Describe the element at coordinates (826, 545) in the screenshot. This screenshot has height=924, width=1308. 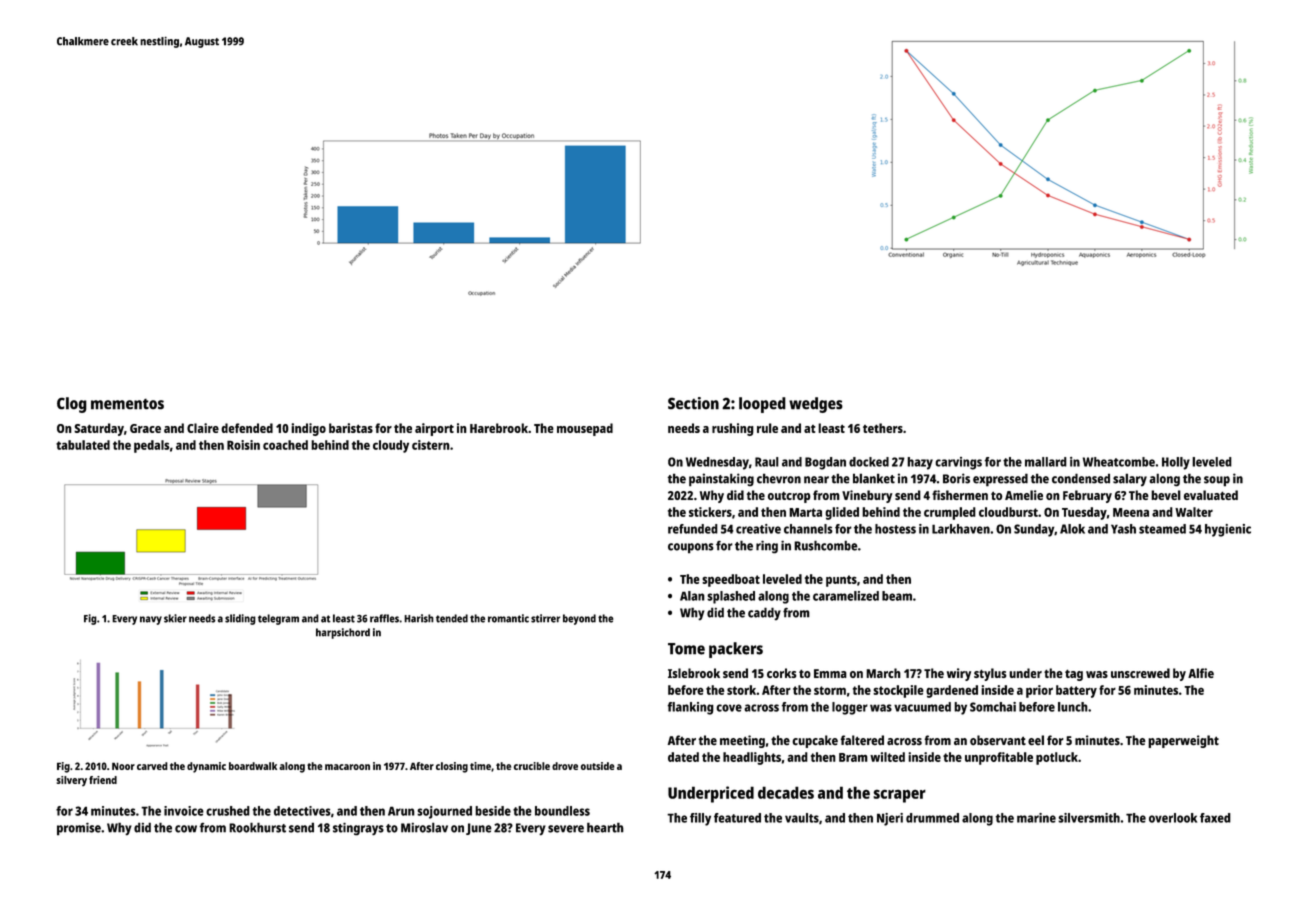
I see `Rushcombe` at that location.
